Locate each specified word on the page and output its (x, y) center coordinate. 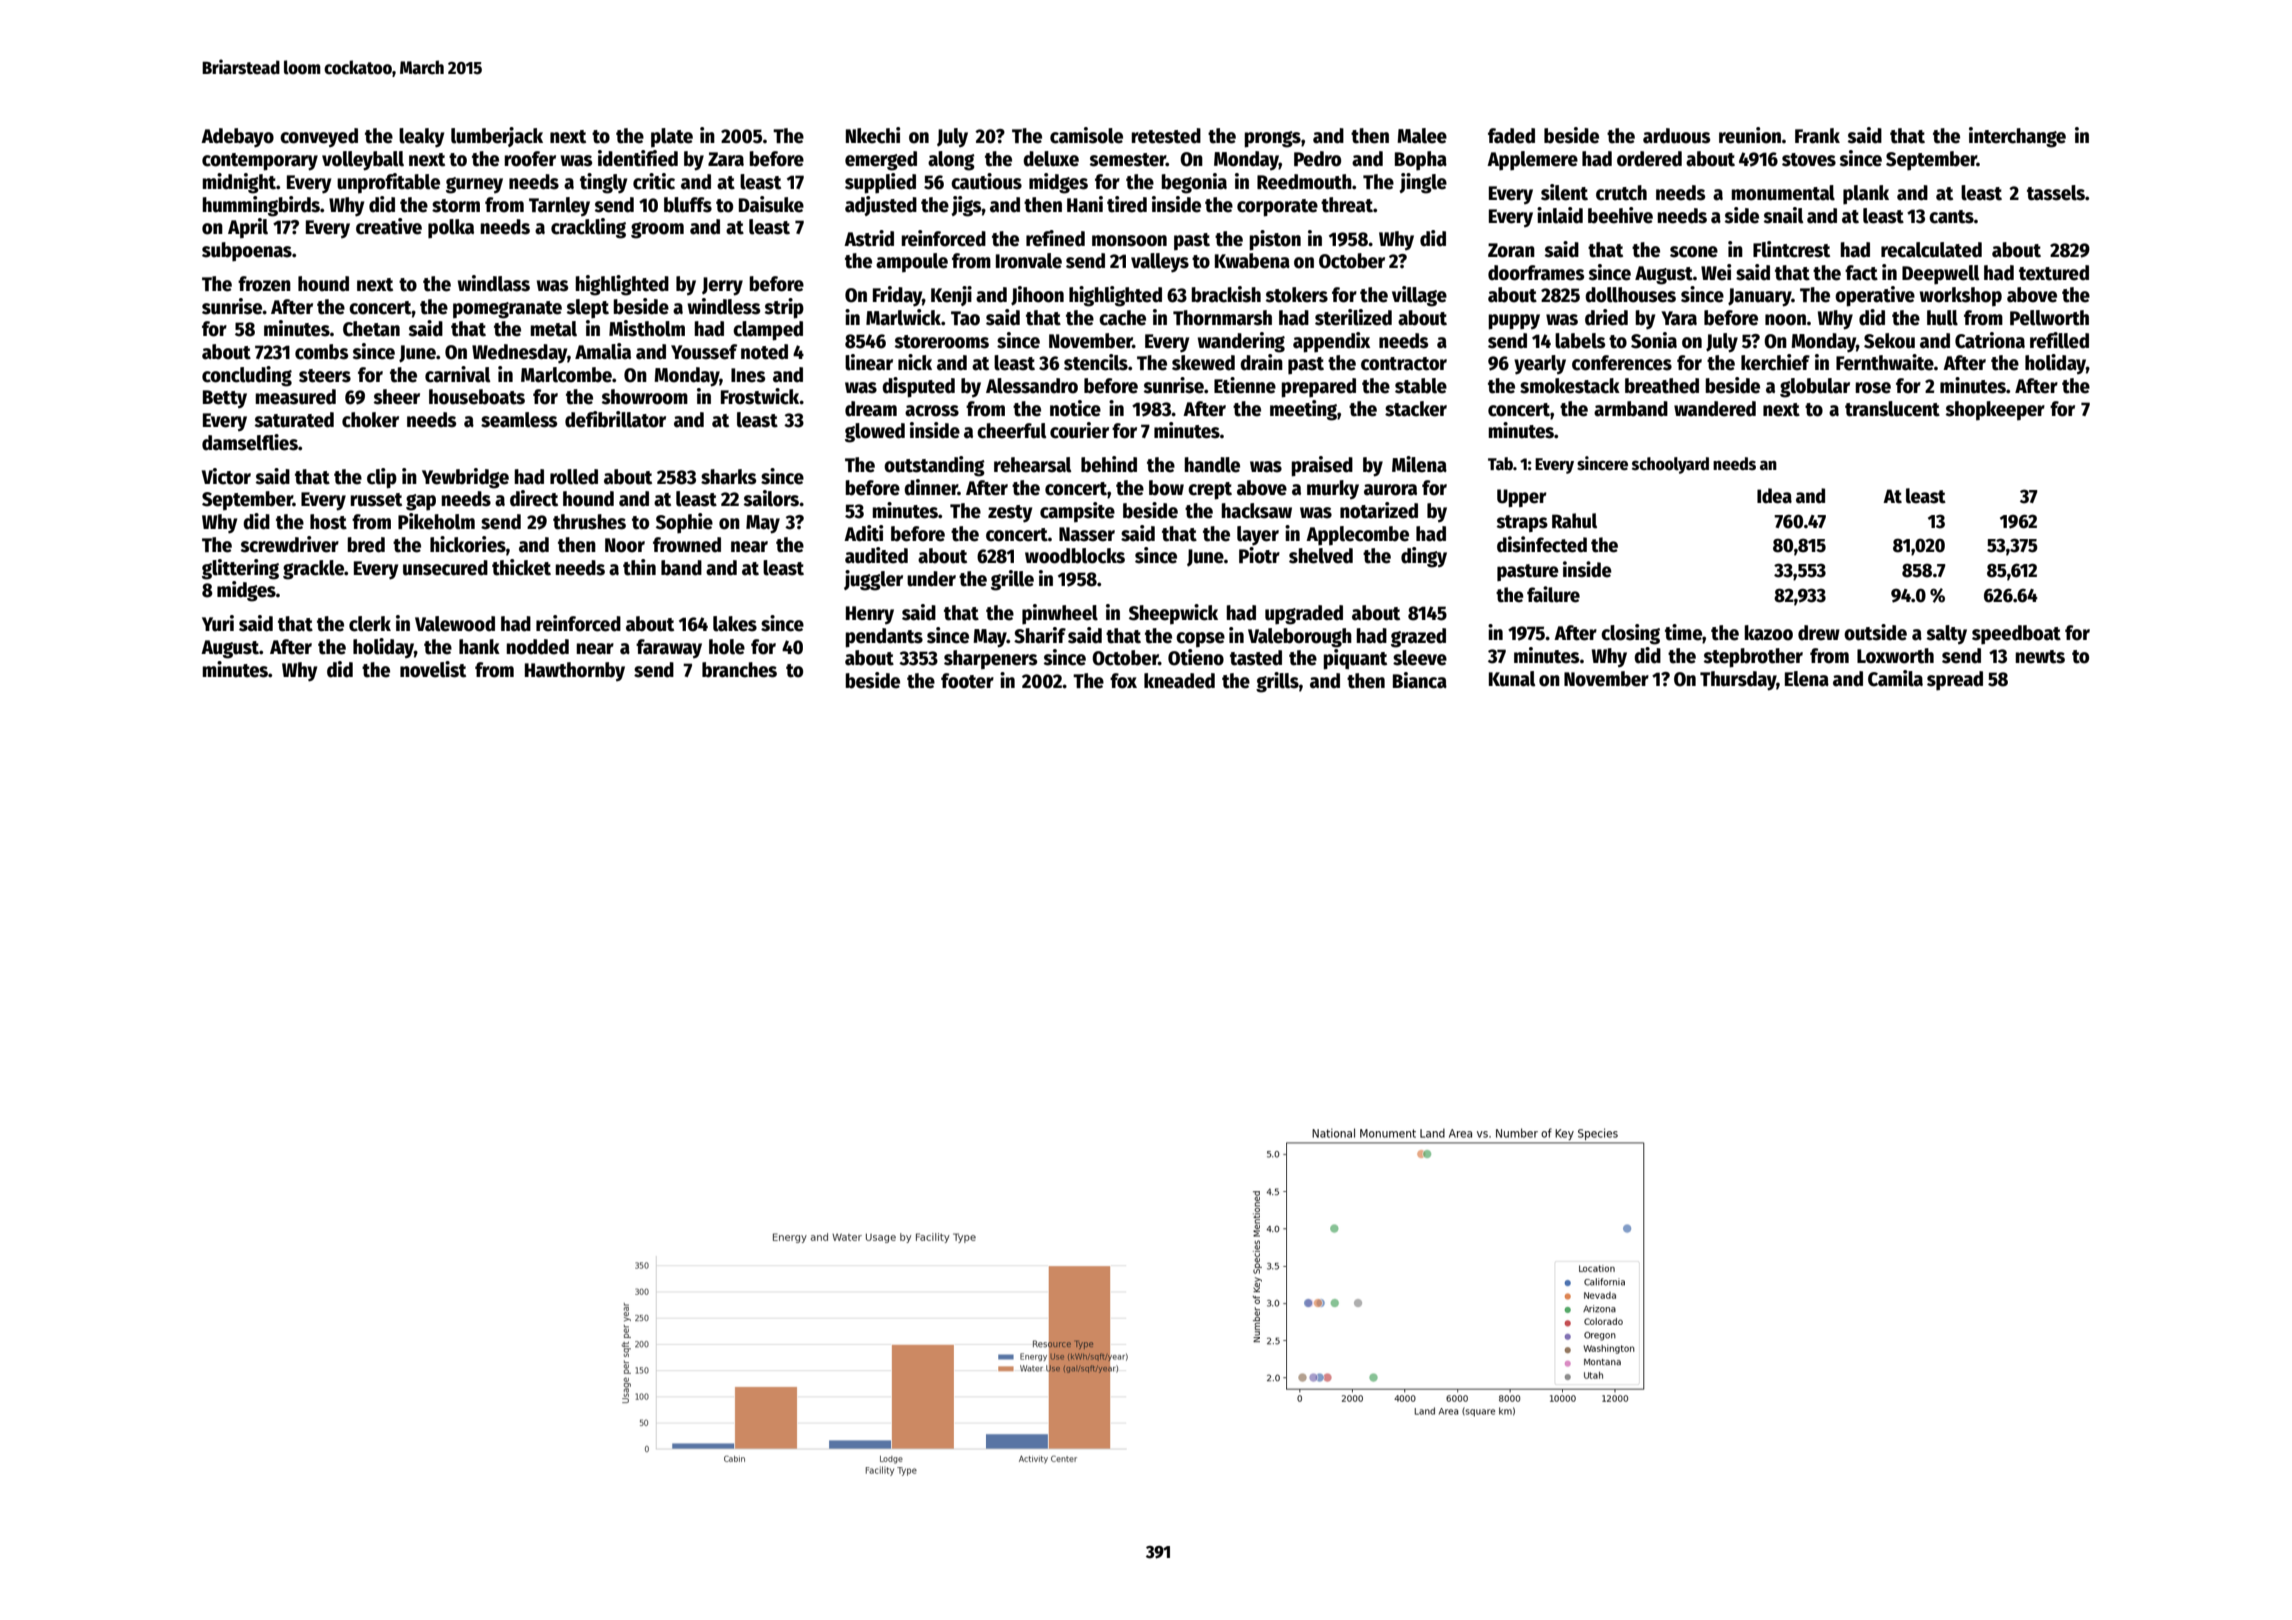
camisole (1086, 135)
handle (1212, 465)
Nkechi (873, 135)
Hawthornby (575, 671)
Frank (1817, 136)
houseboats (477, 397)
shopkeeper (1995, 411)
